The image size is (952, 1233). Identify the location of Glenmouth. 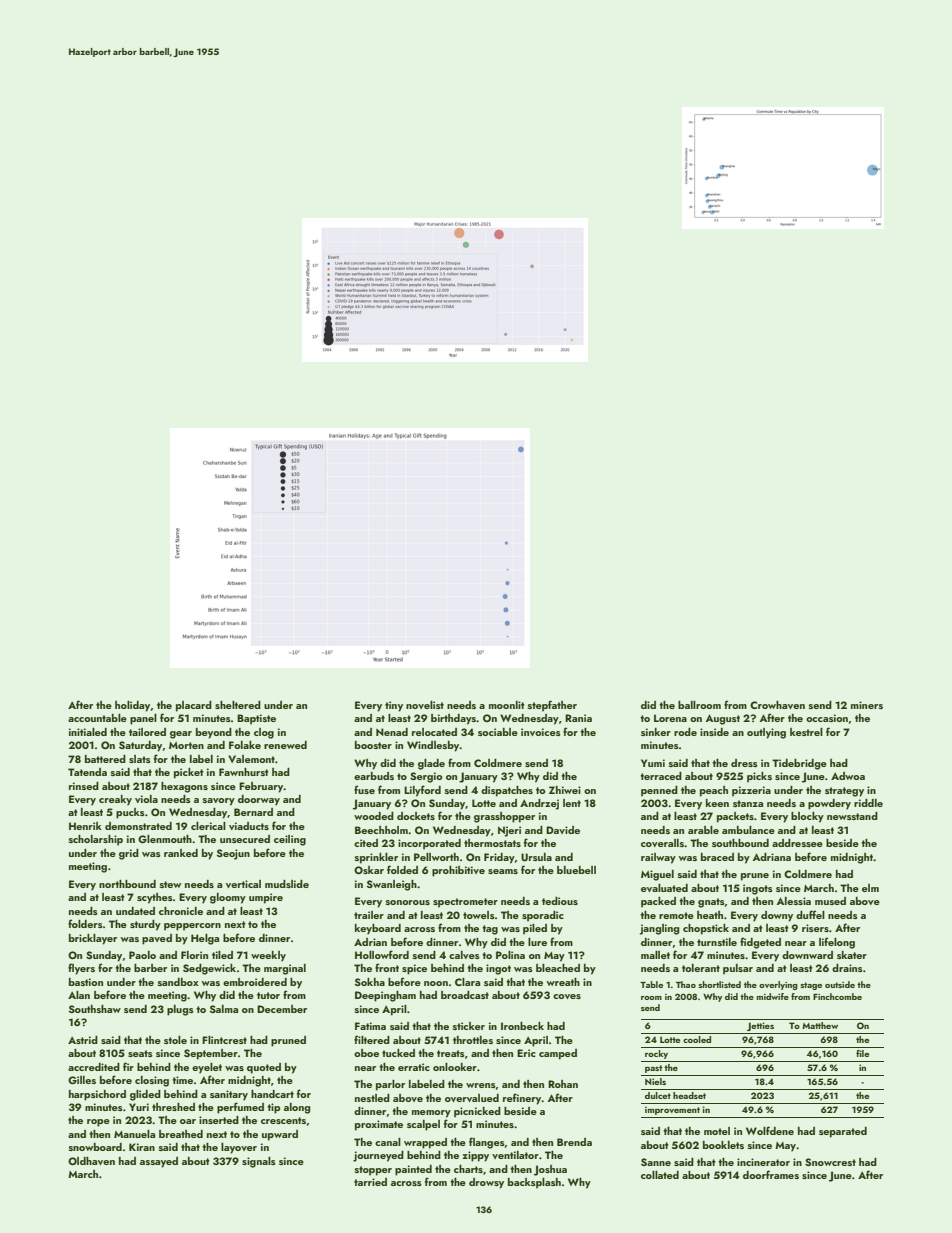
(165, 839).
